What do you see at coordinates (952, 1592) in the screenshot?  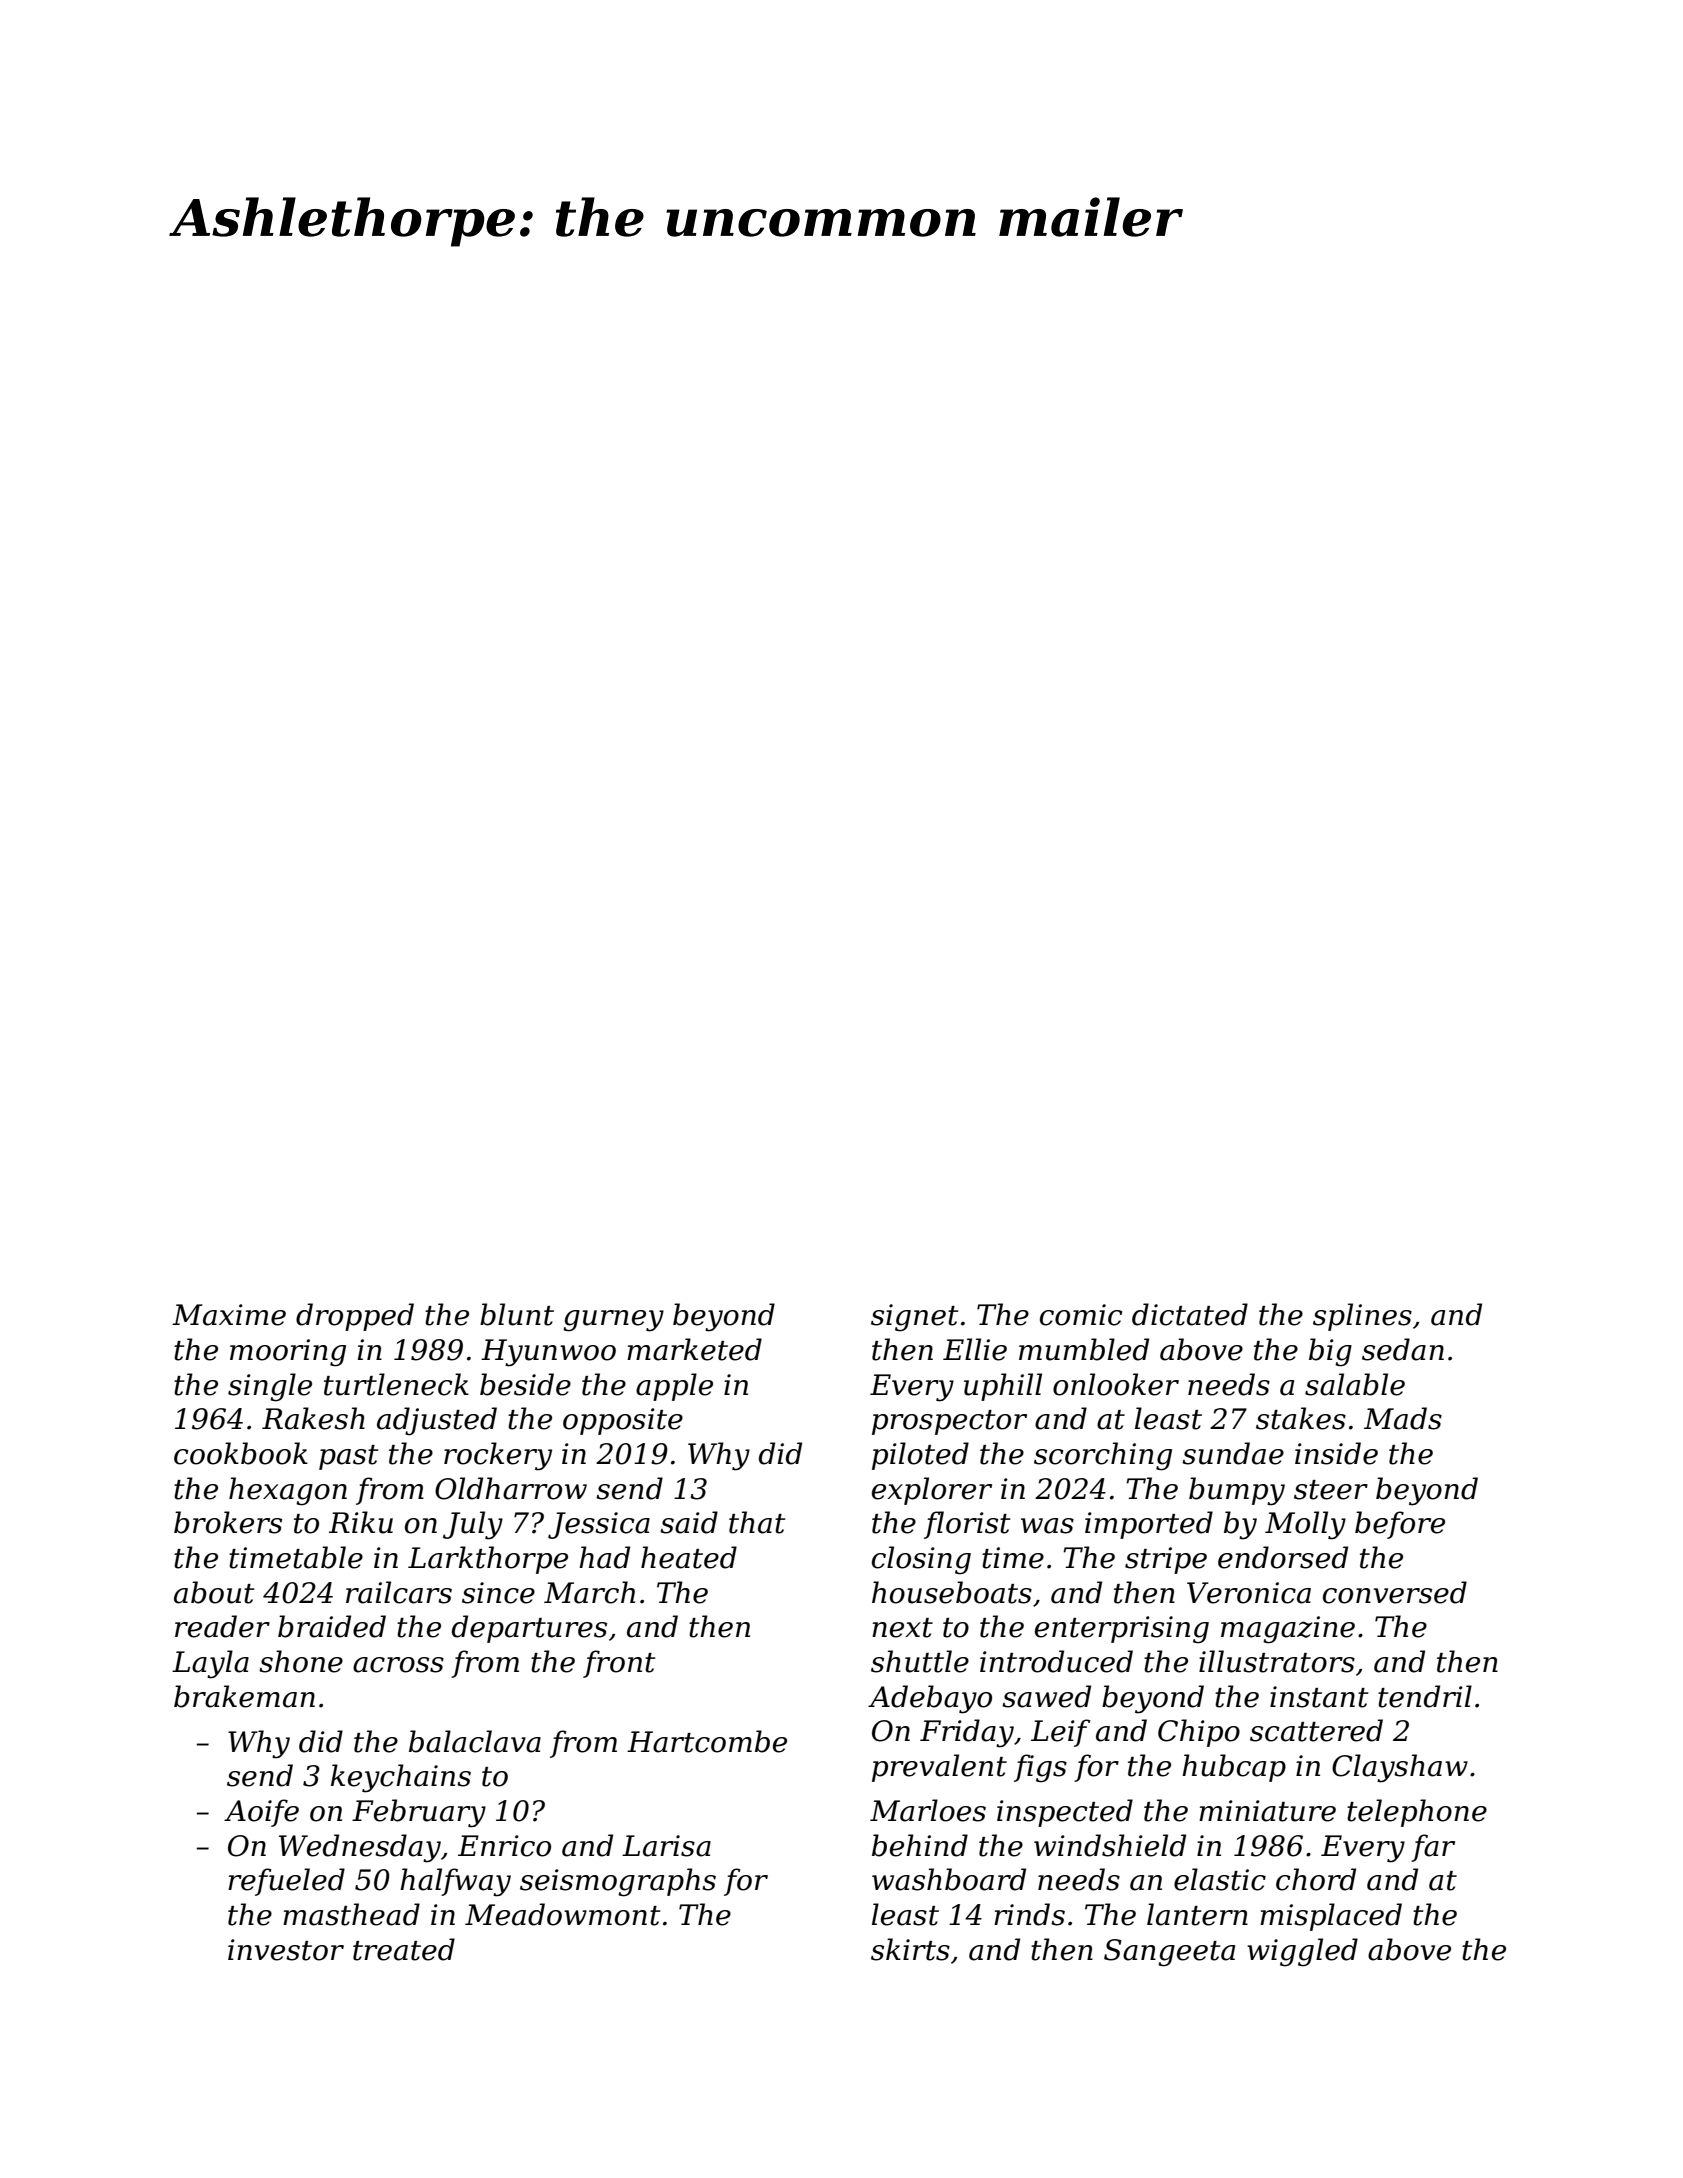 I see `houseboats` at bounding box center [952, 1592].
